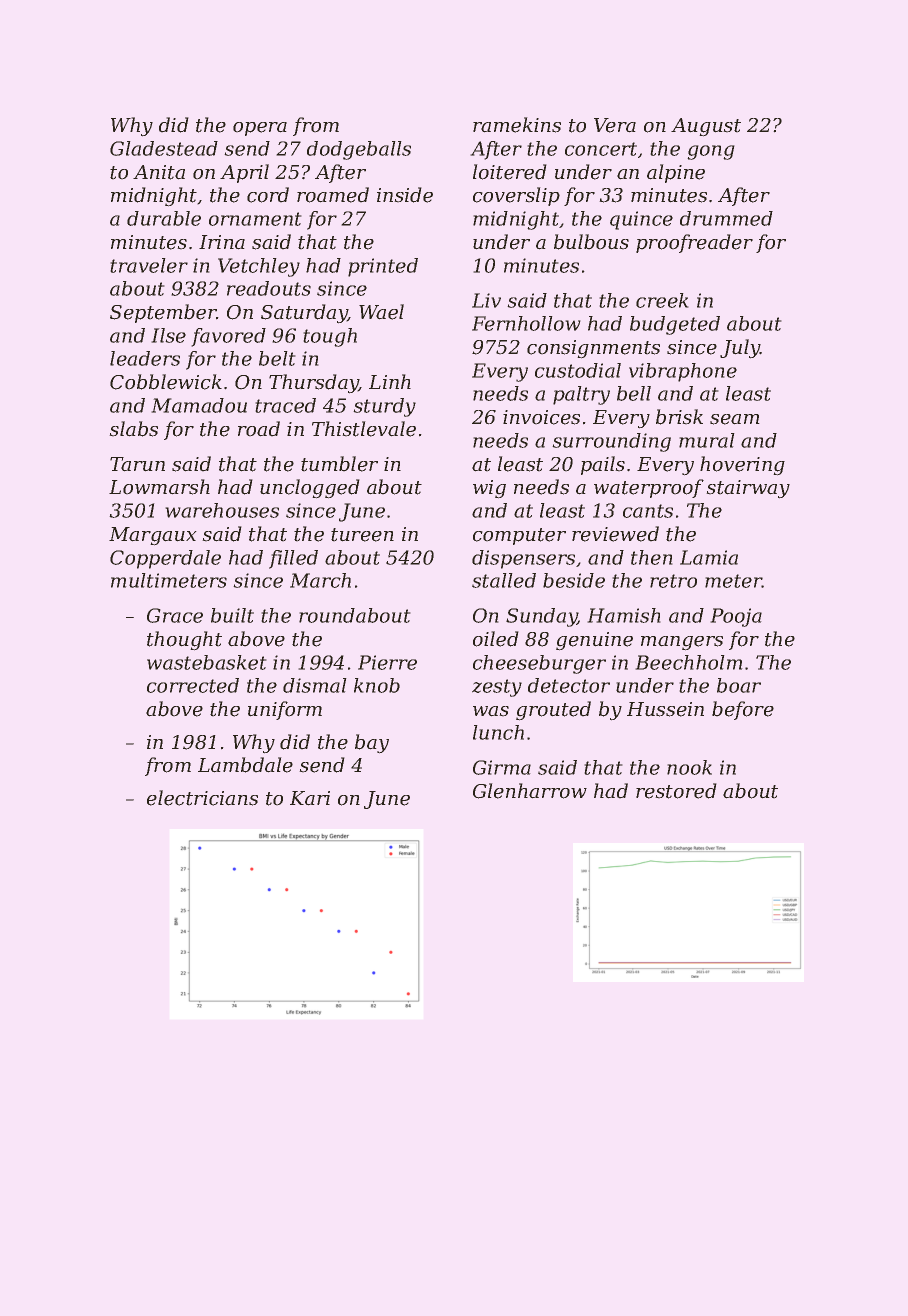 This document has height=1316, width=908. Describe the element at coordinates (486, 300) in the document. I see `Liv` at that location.
